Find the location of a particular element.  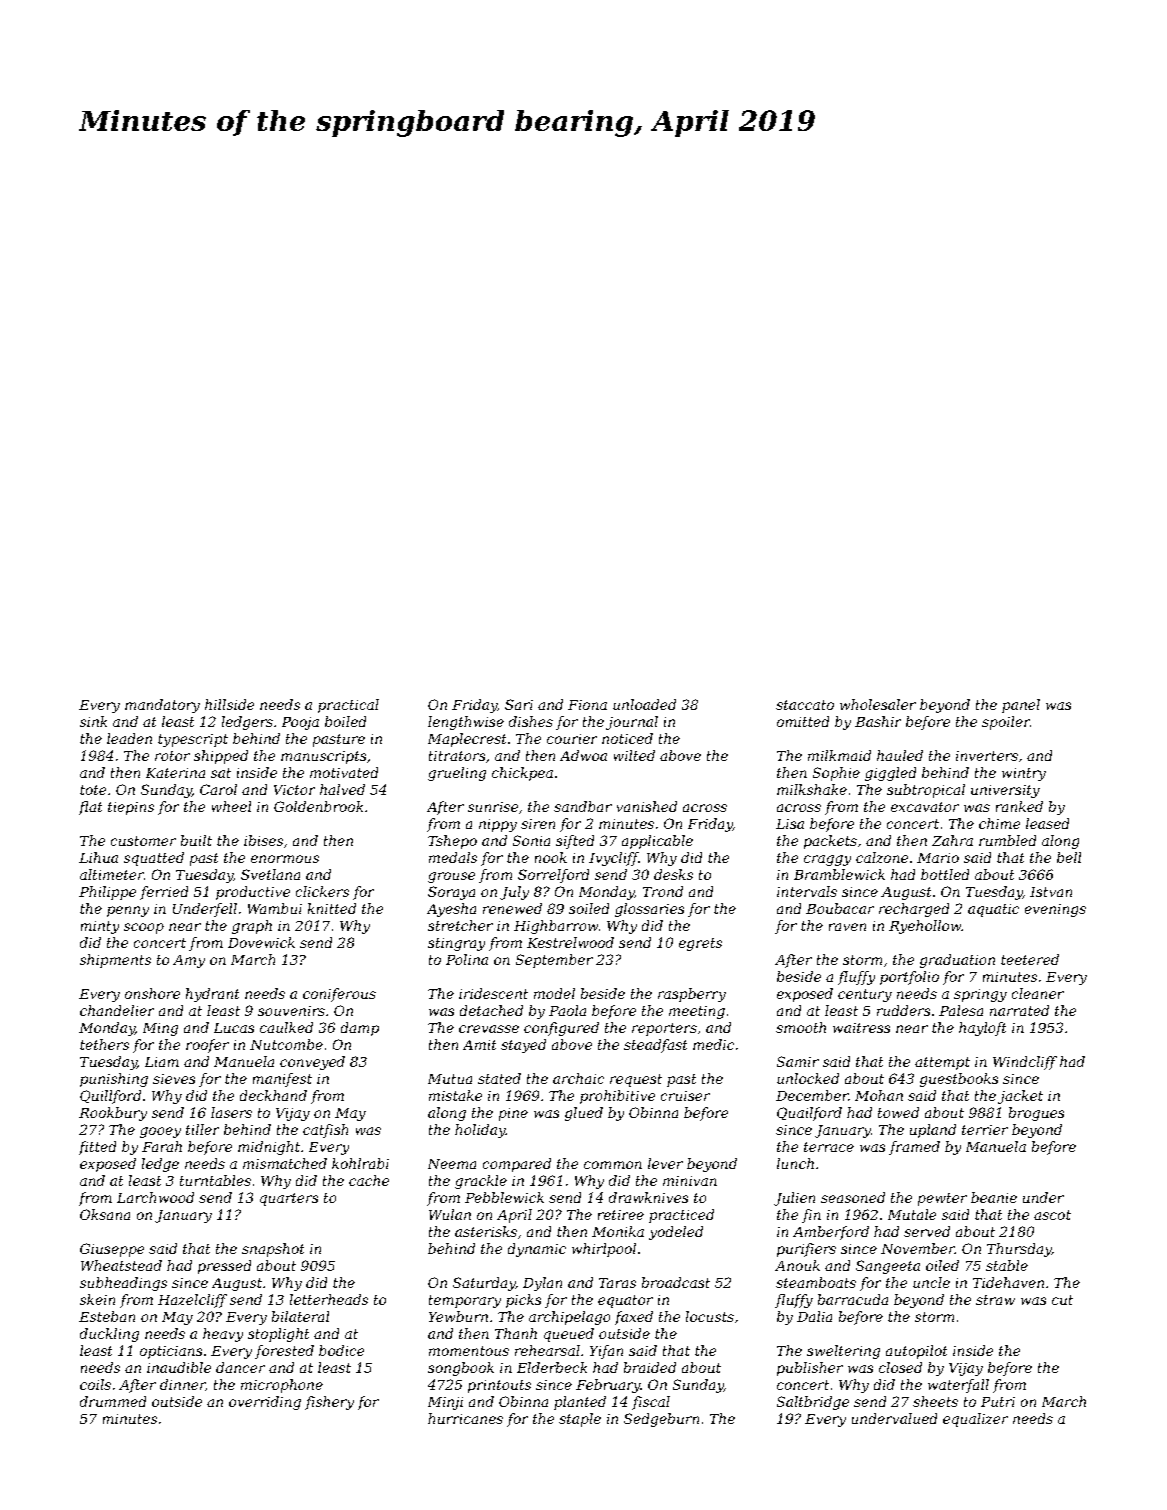

Zahra is located at coordinates (952, 840).
